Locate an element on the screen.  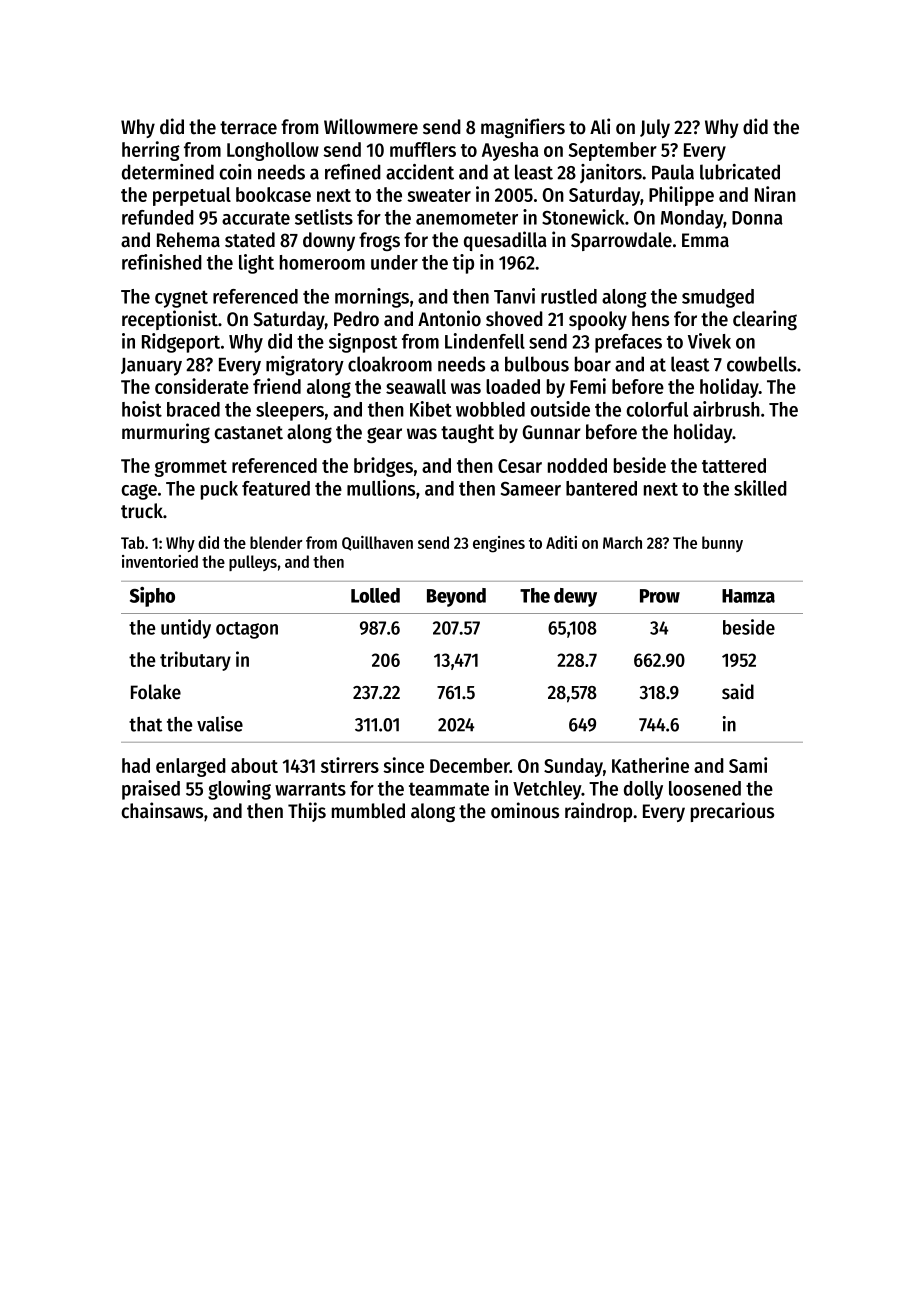
Sunday is located at coordinates (573, 767).
